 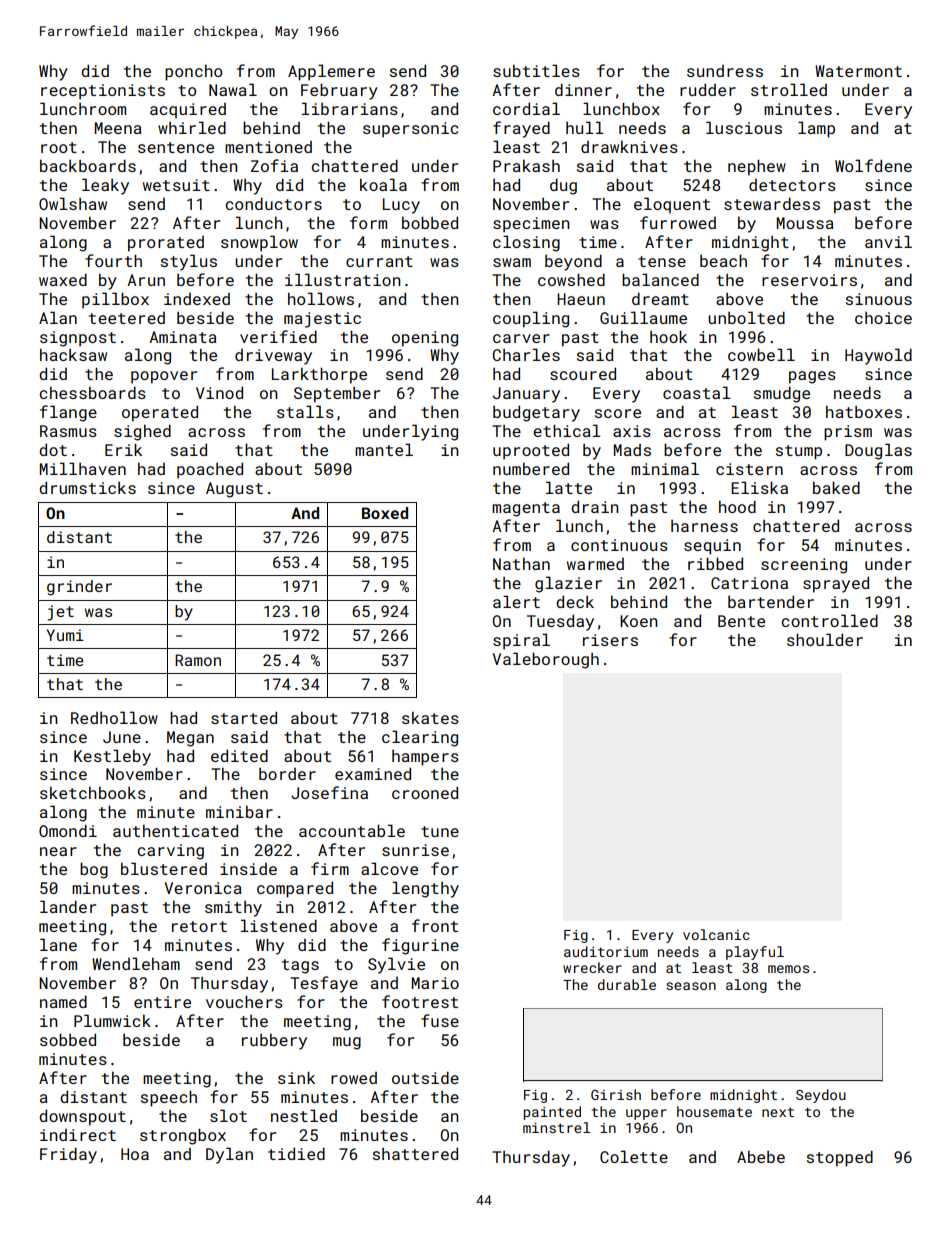 I want to click on tense, so click(x=662, y=261).
